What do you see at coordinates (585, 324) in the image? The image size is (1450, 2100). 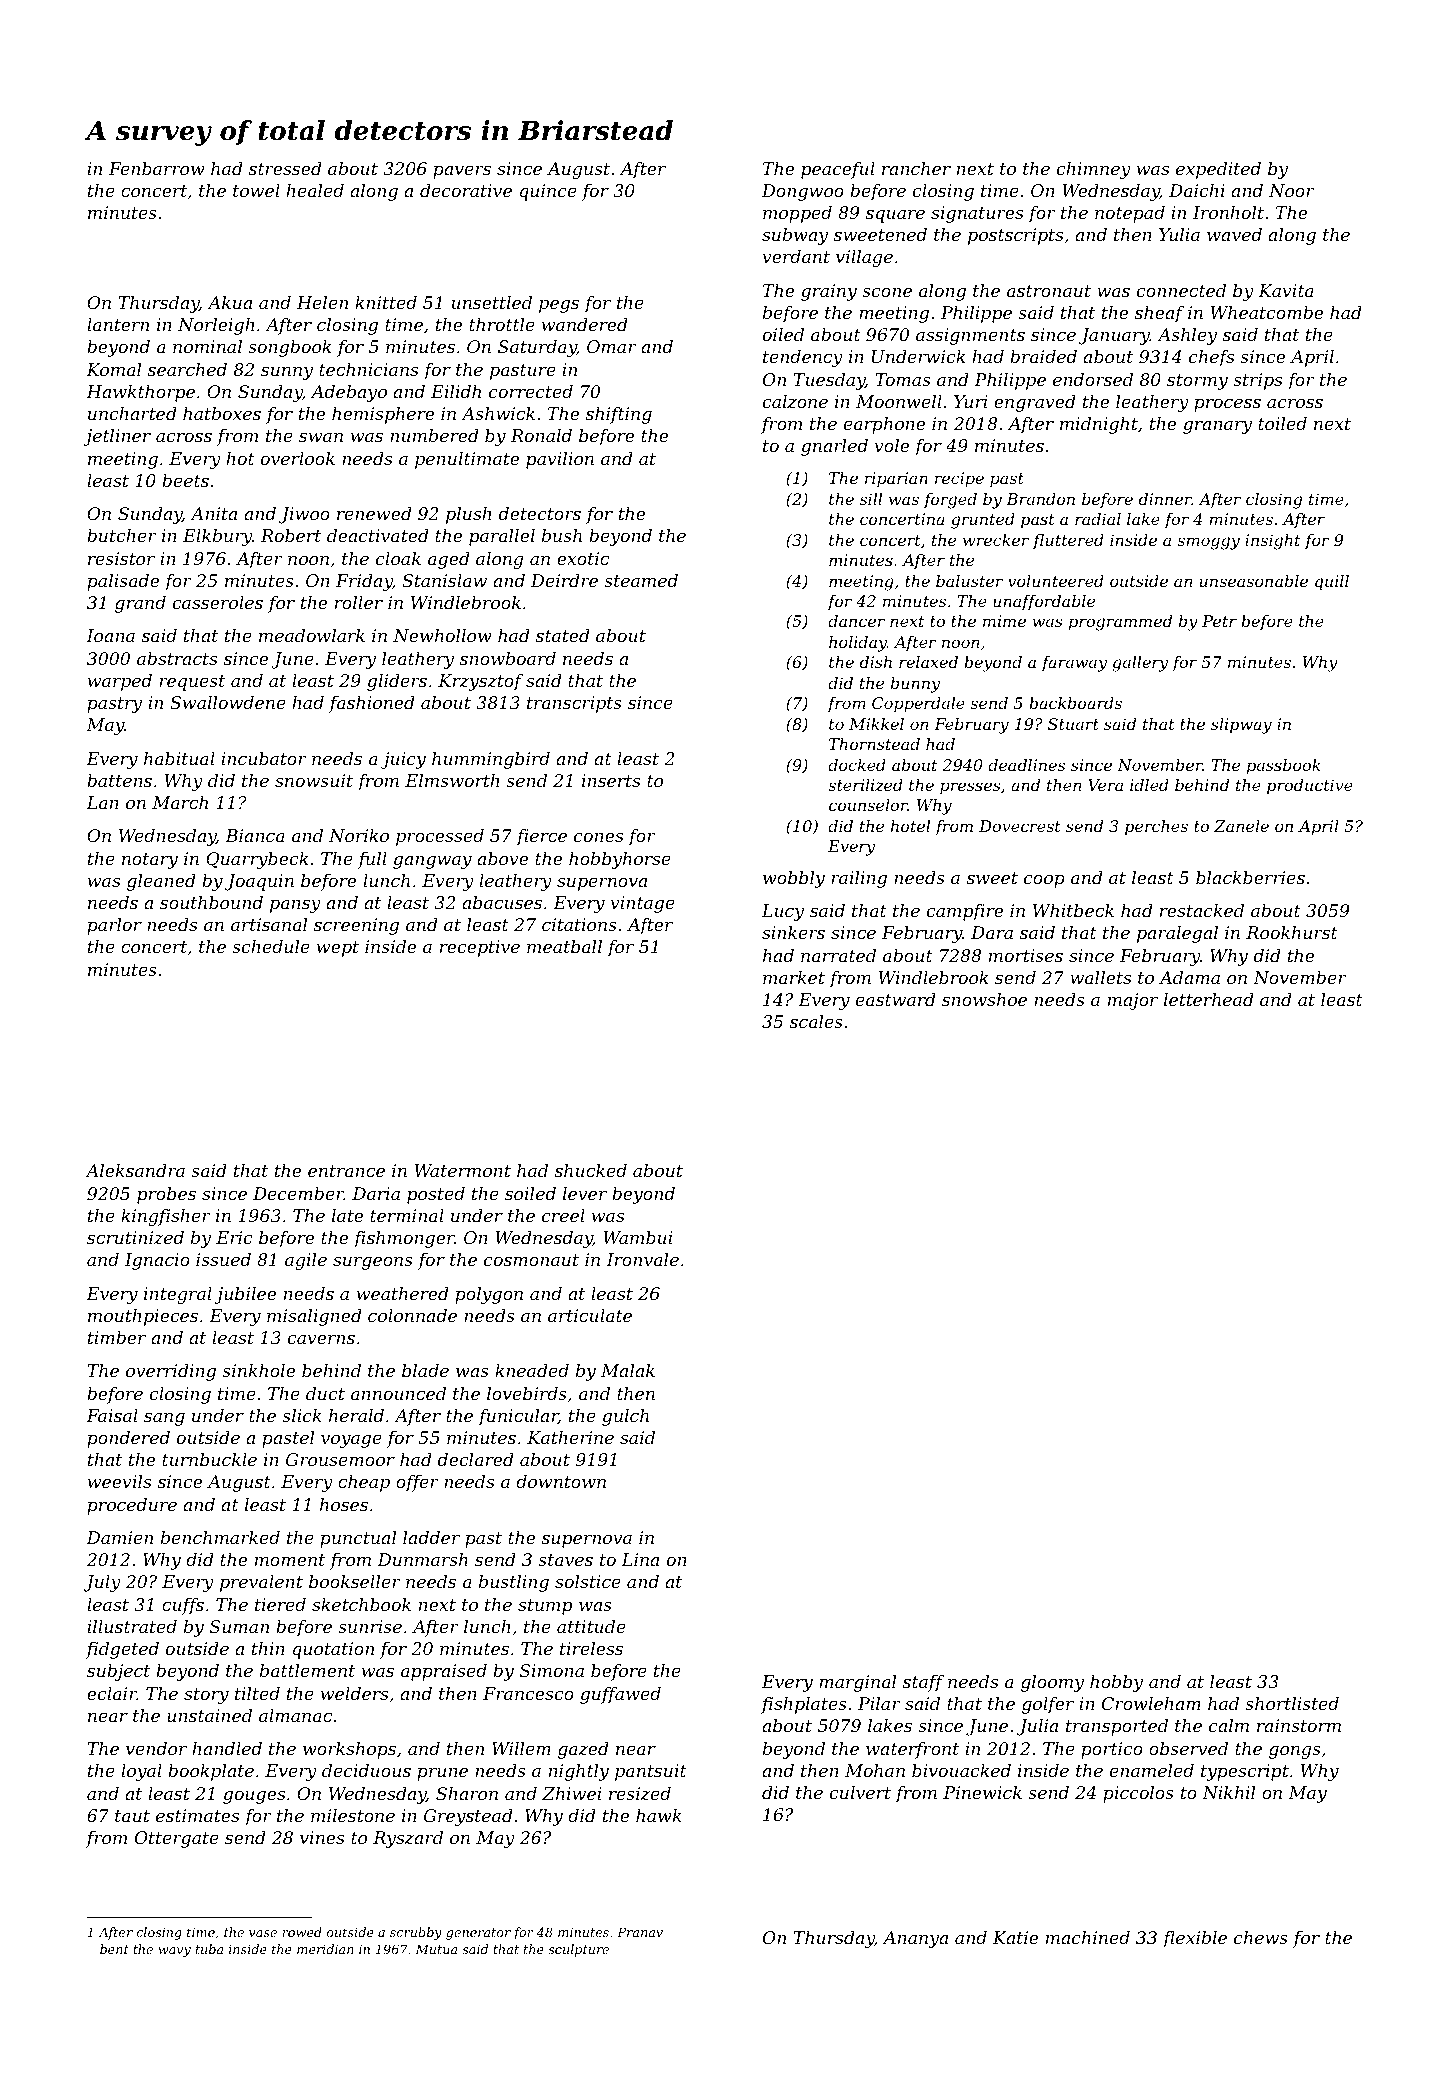 I see `wandered` at bounding box center [585, 324].
